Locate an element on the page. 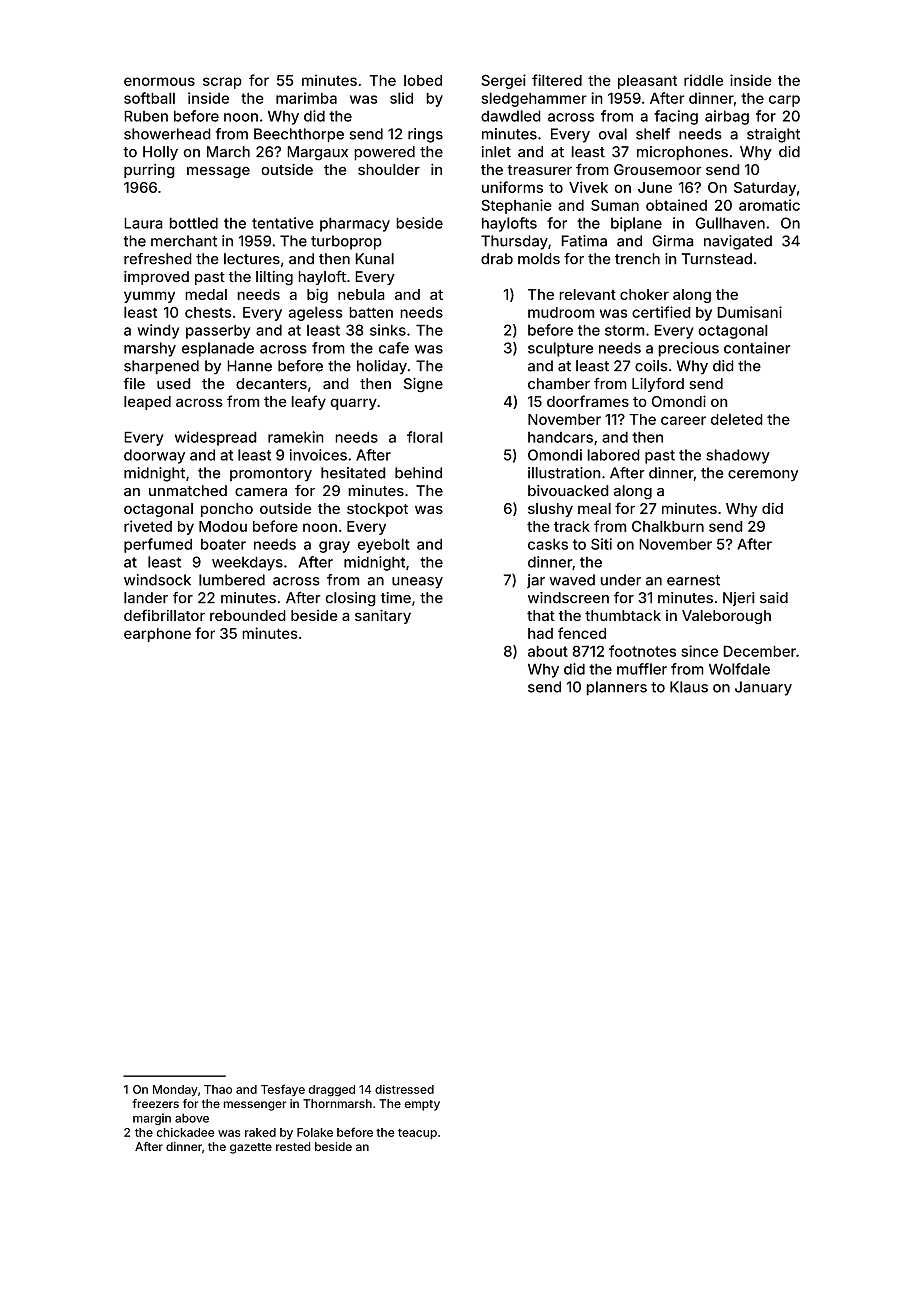  planners is located at coordinates (616, 688).
